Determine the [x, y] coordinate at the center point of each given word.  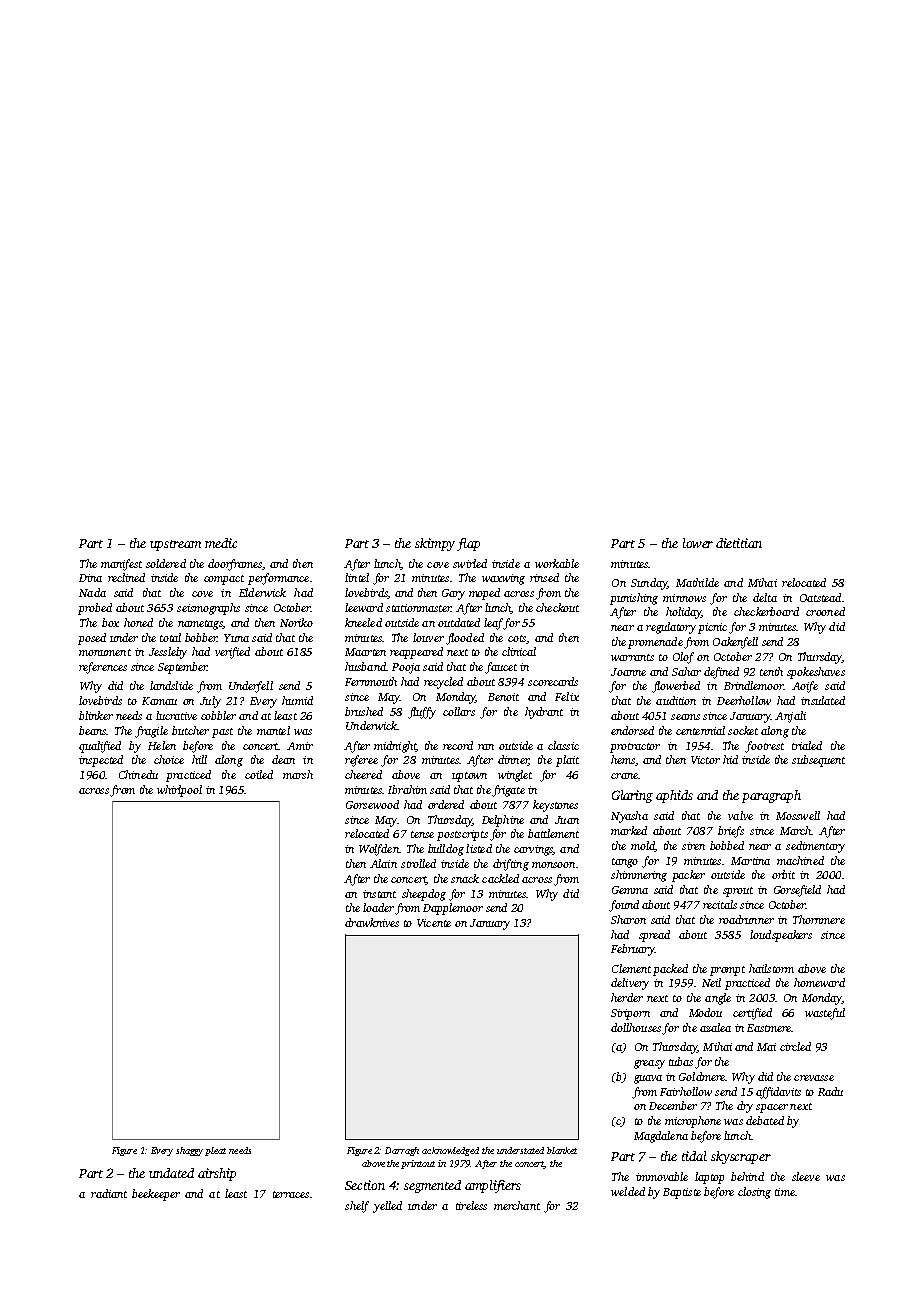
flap [468, 544]
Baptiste [682, 1193]
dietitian [739, 543]
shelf [357, 1207]
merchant [517, 1205]
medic [221, 543]
